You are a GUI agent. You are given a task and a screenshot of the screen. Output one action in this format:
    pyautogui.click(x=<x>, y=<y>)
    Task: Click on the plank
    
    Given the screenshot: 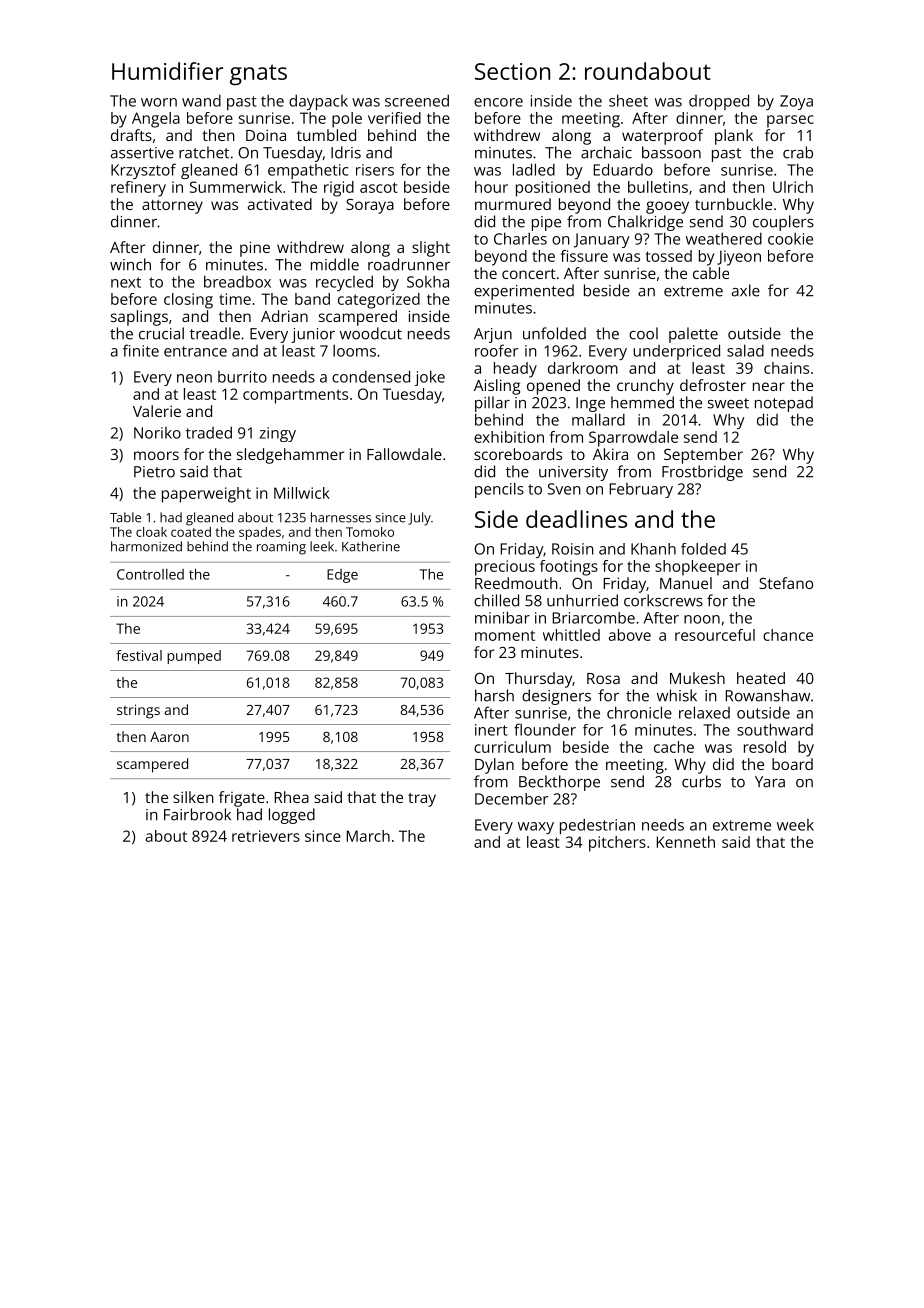 What is the action you would take?
    pyautogui.click(x=734, y=137)
